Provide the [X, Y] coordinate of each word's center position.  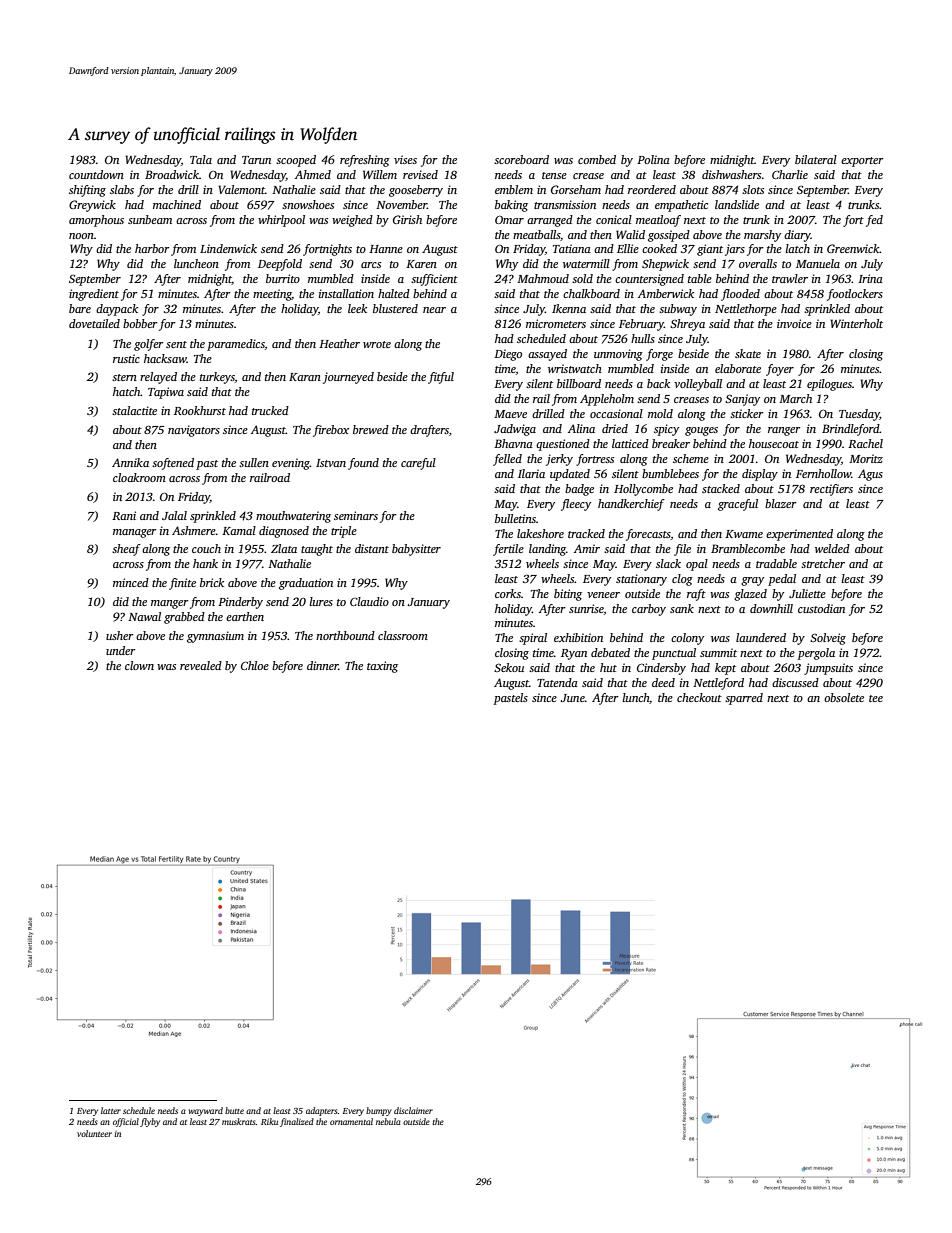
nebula [388, 1121]
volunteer [94, 1133]
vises [405, 159]
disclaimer [413, 1110]
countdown [96, 174]
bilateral [816, 159]
